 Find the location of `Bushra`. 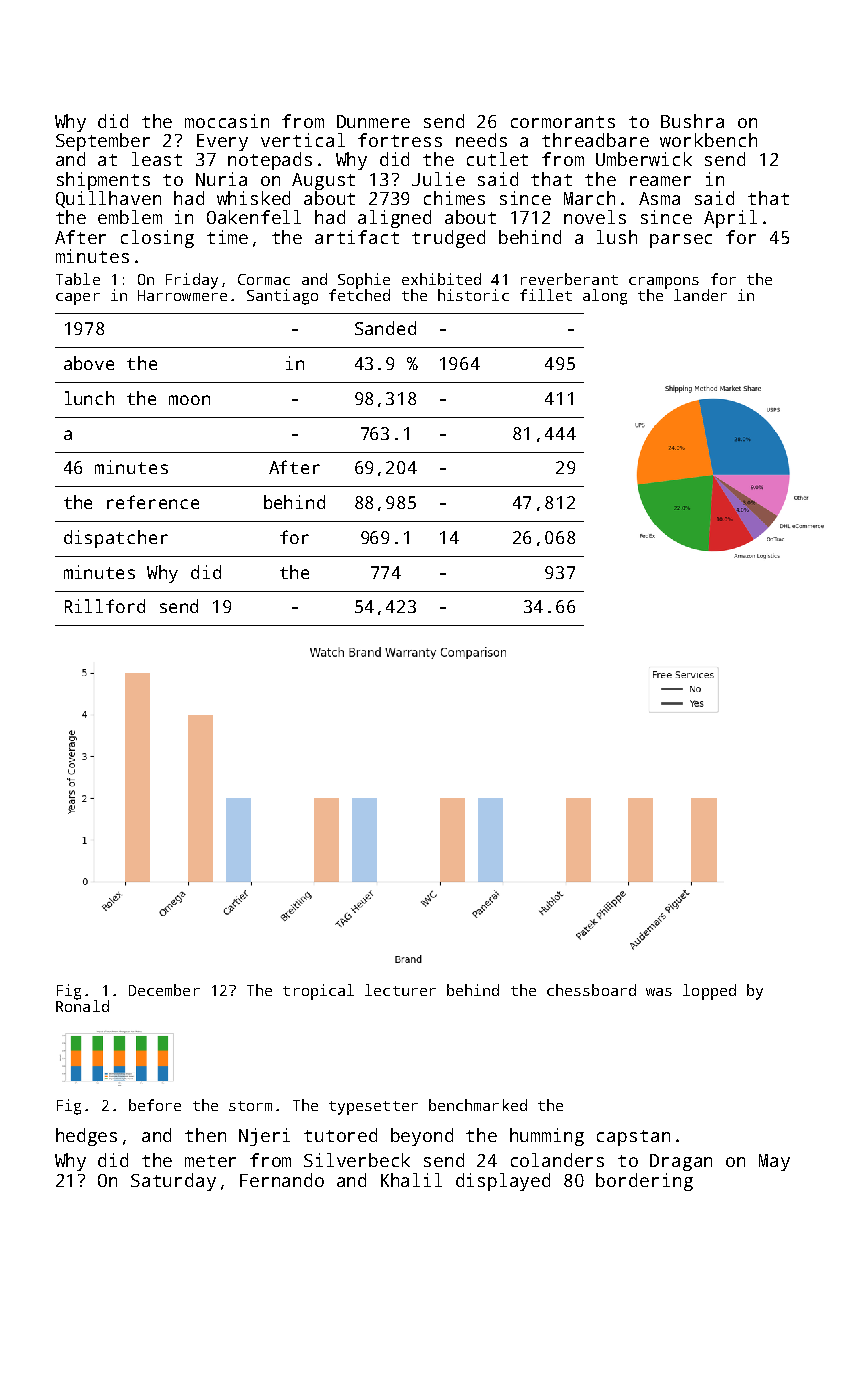

Bushra is located at coordinates (692, 121).
